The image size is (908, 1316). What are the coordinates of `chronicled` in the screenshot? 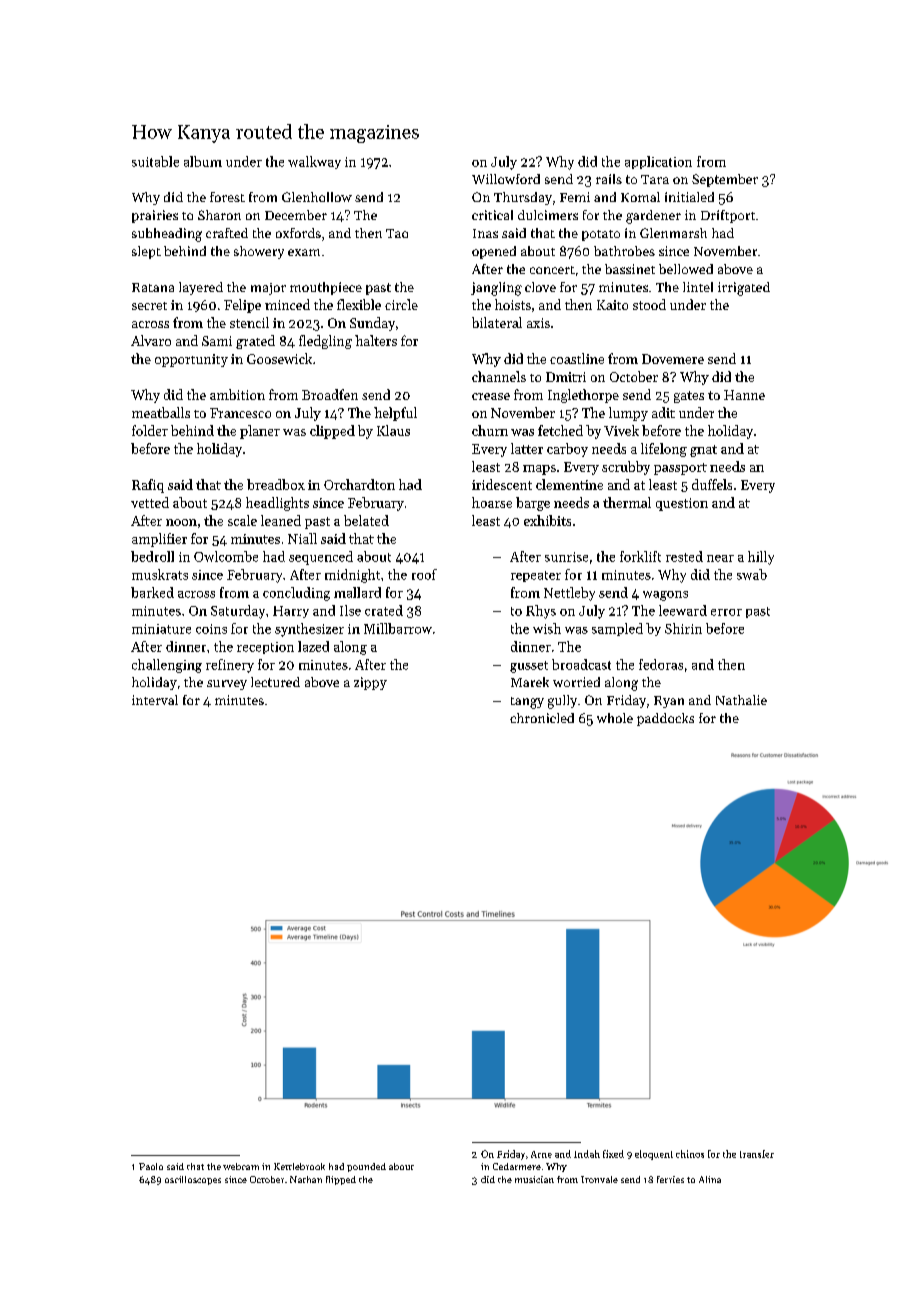 It's located at (542, 718).
